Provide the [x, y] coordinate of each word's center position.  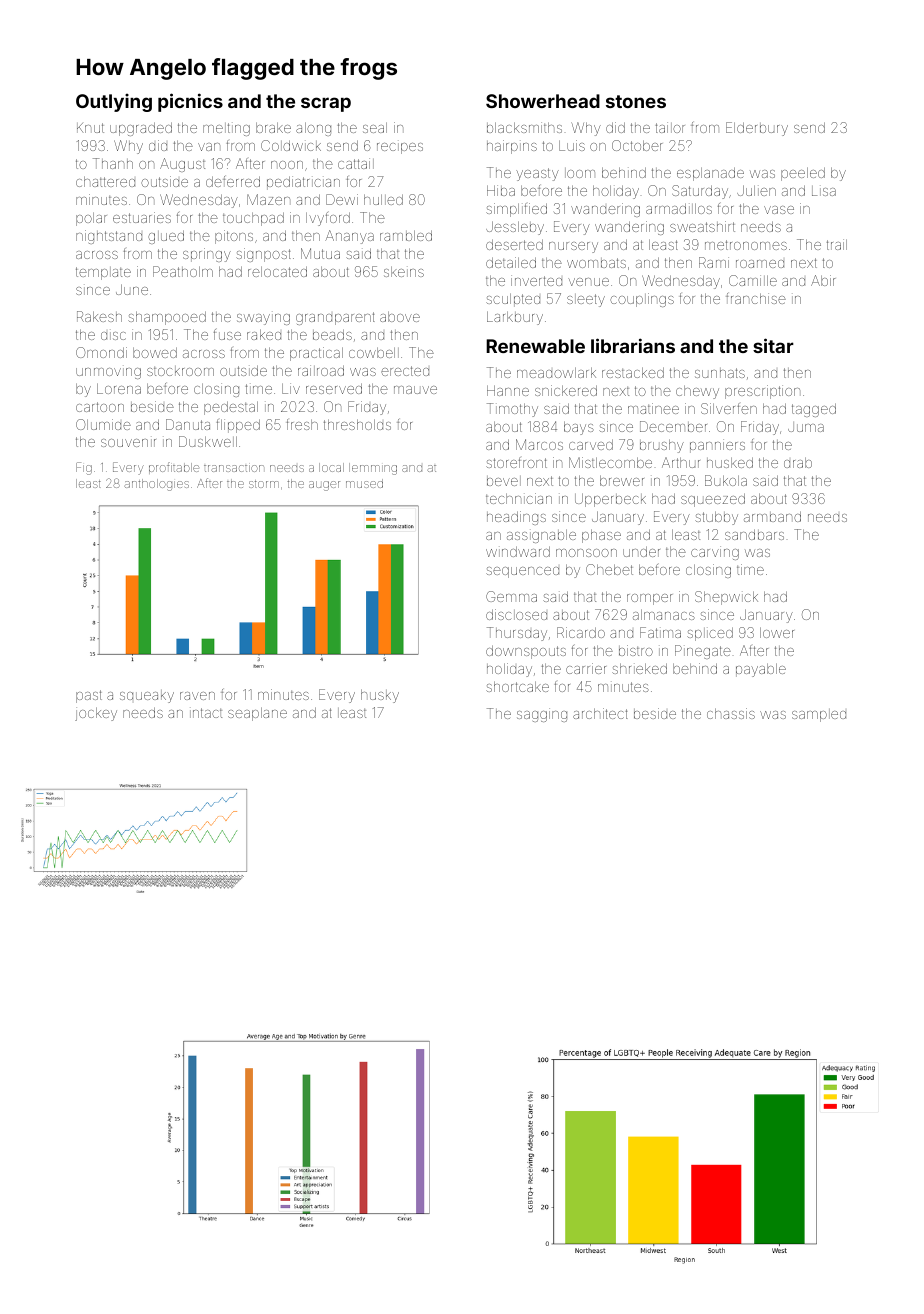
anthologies [156, 485]
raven [197, 696]
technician [519, 498]
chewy [697, 392]
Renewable [535, 346]
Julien [756, 190]
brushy [662, 446]
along [313, 129]
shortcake [517, 686]
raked [264, 334]
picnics [190, 102]
